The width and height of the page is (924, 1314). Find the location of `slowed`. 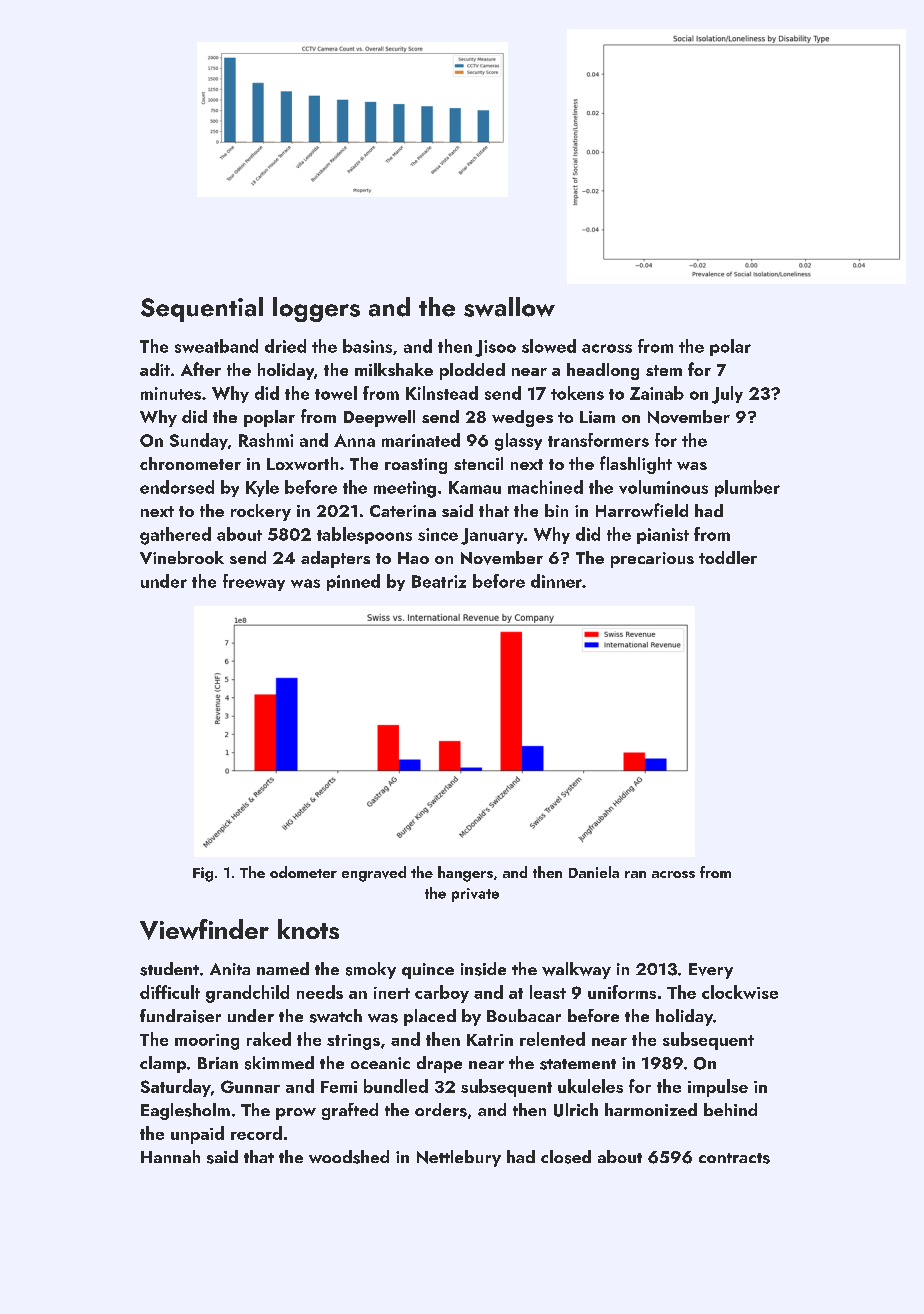

slowed is located at coordinates (549, 346).
